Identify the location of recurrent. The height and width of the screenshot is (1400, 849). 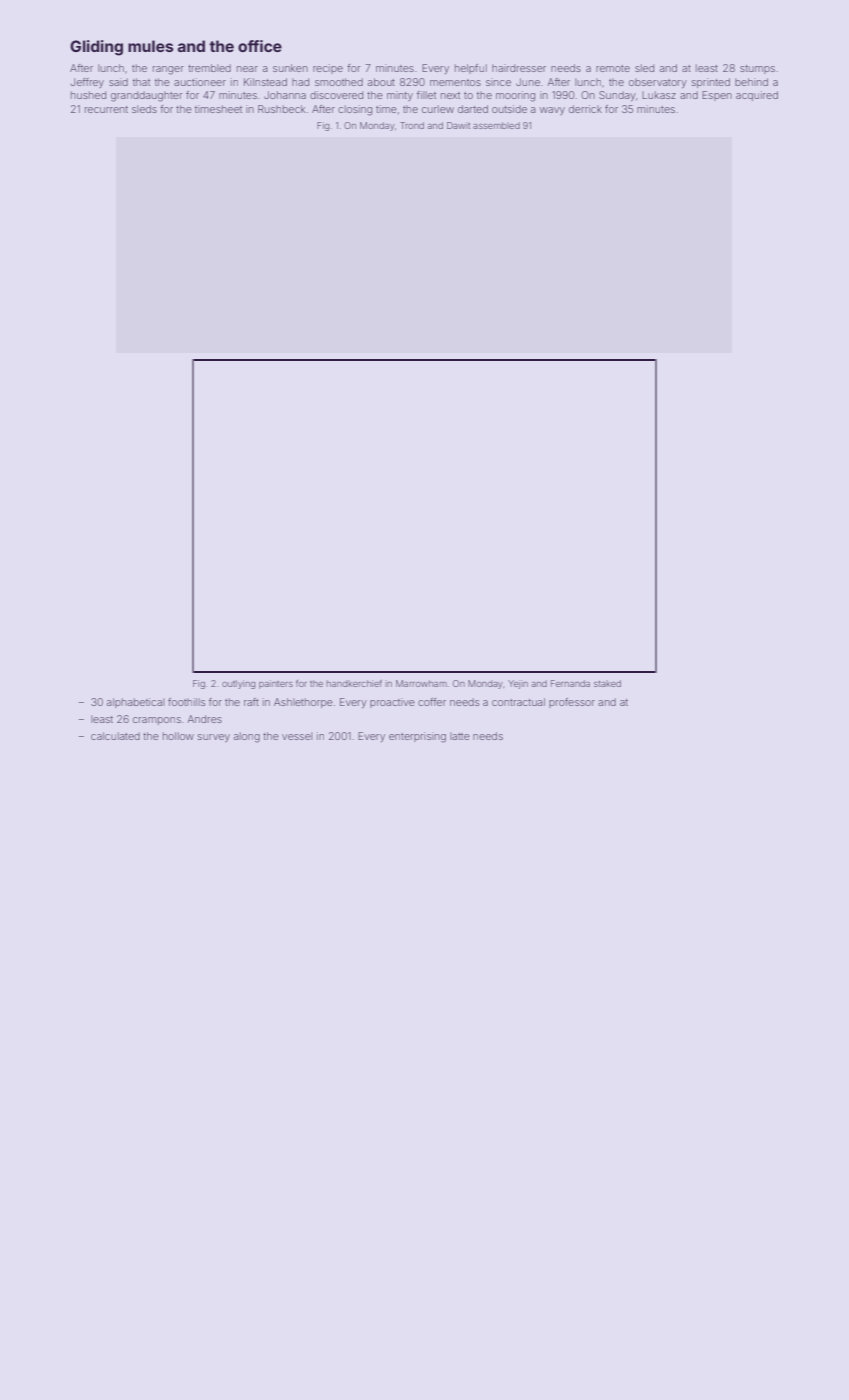
(106, 109).
